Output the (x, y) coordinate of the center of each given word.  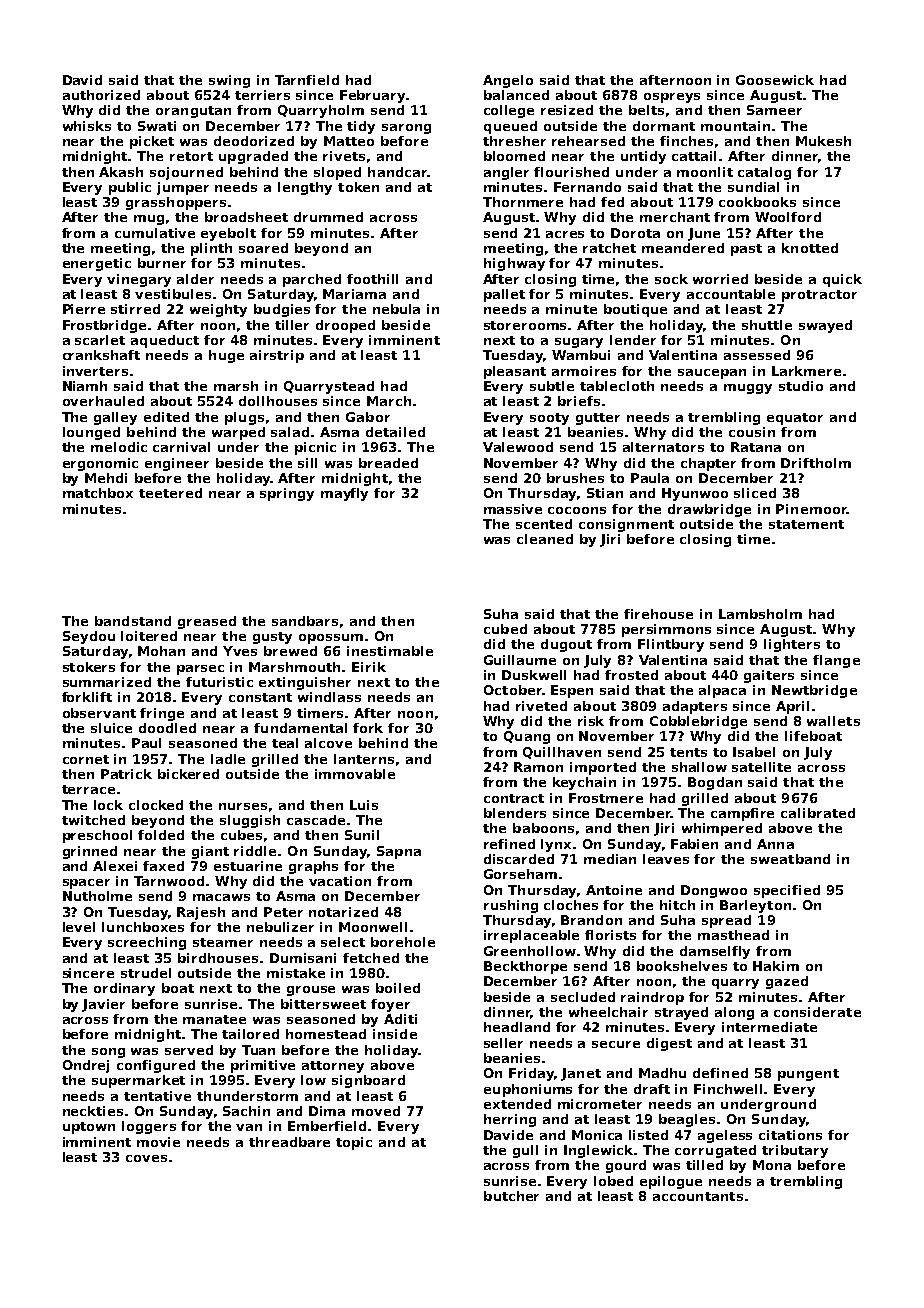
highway (514, 264)
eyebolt (228, 234)
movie (158, 1142)
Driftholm (816, 463)
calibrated (818, 813)
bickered (188, 774)
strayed (681, 1013)
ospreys (672, 98)
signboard (368, 1081)
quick (842, 280)
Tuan (258, 1050)
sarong (406, 129)
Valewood (518, 447)
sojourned (186, 173)
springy (287, 494)
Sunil (362, 835)
